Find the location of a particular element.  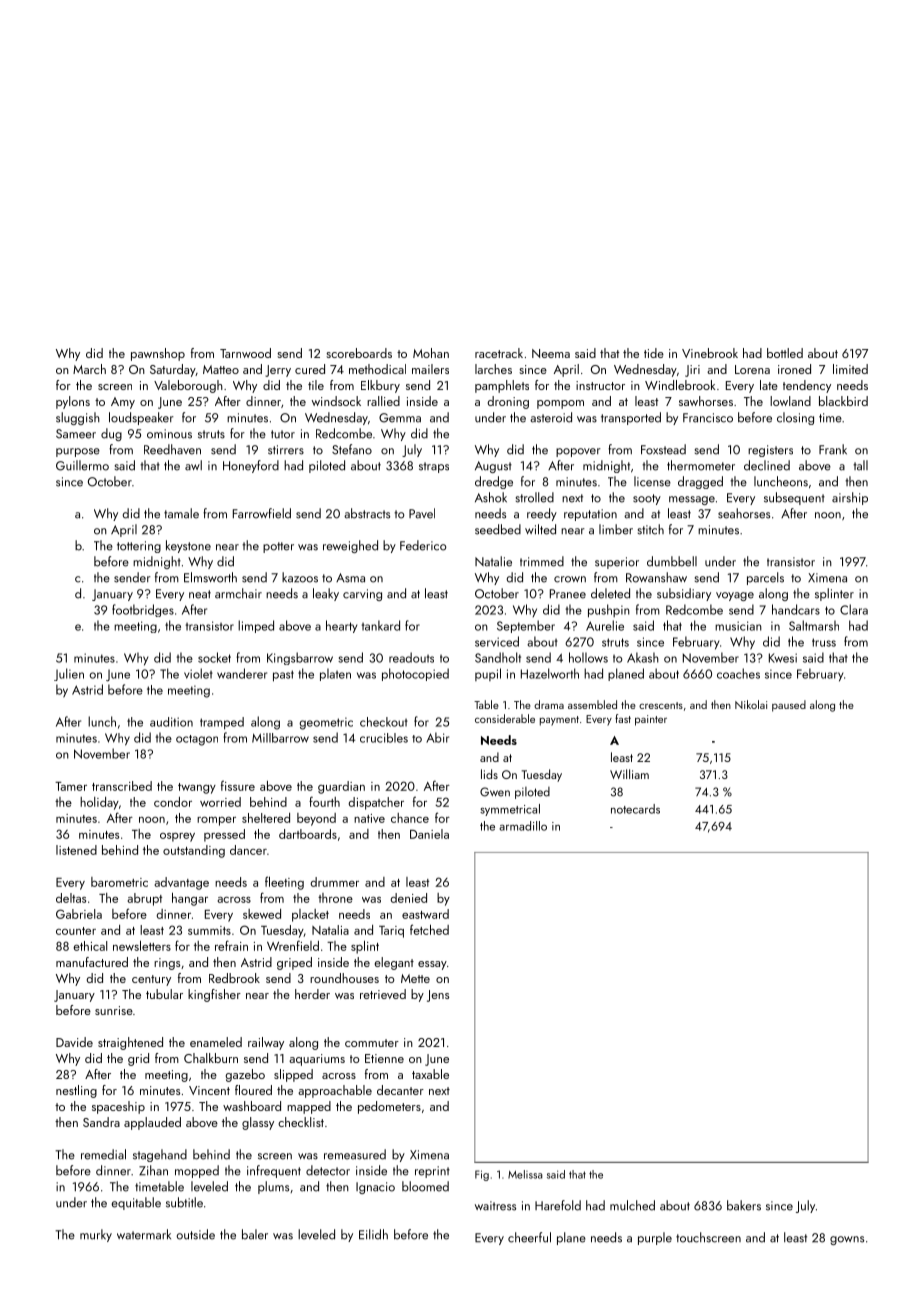

sunrise is located at coordinates (114, 1010).
